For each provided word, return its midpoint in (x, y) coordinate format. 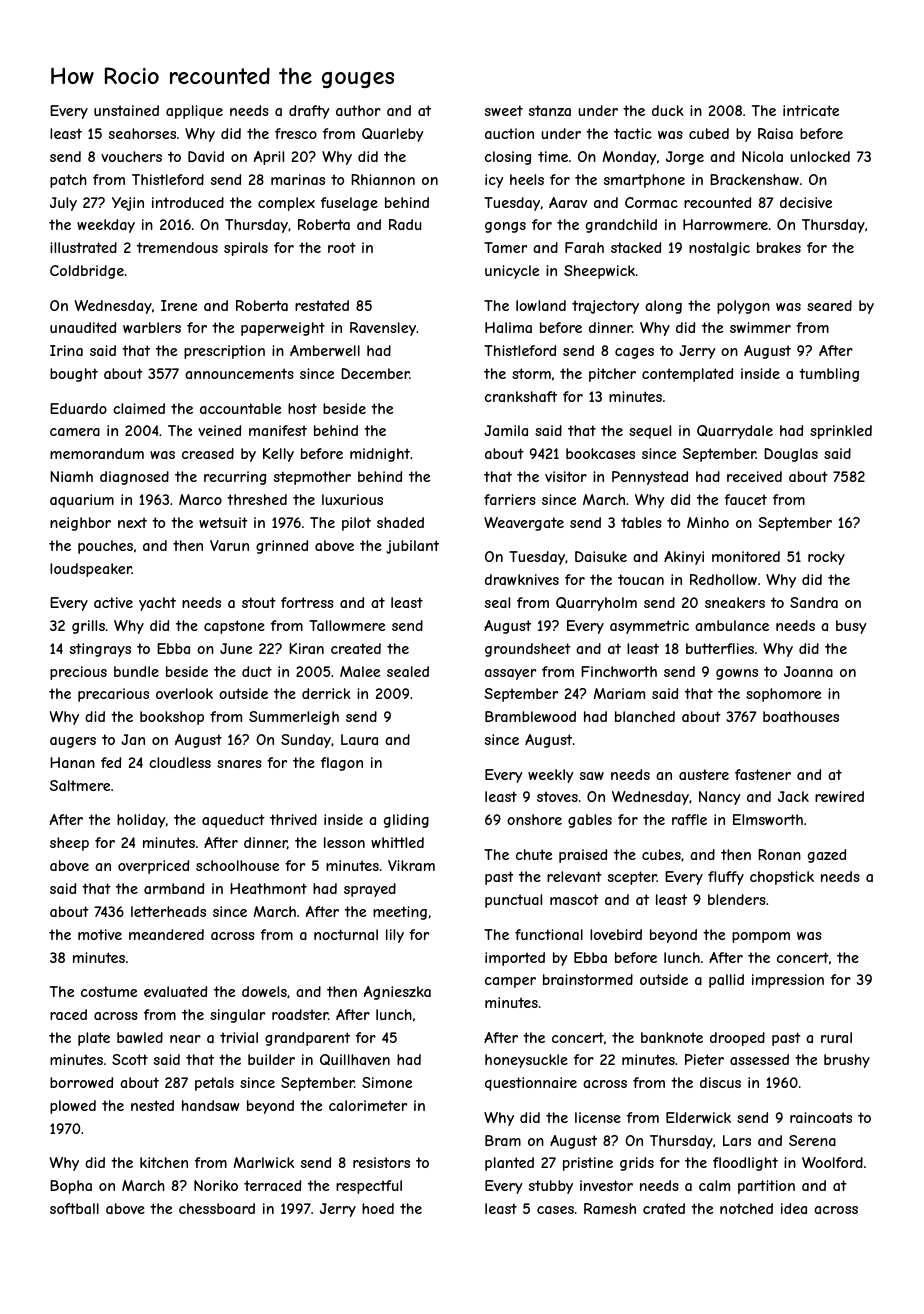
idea (794, 1208)
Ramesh (610, 1208)
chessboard (217, 1208)
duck (668, 110)
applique (194, 112)
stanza (550, 110)
